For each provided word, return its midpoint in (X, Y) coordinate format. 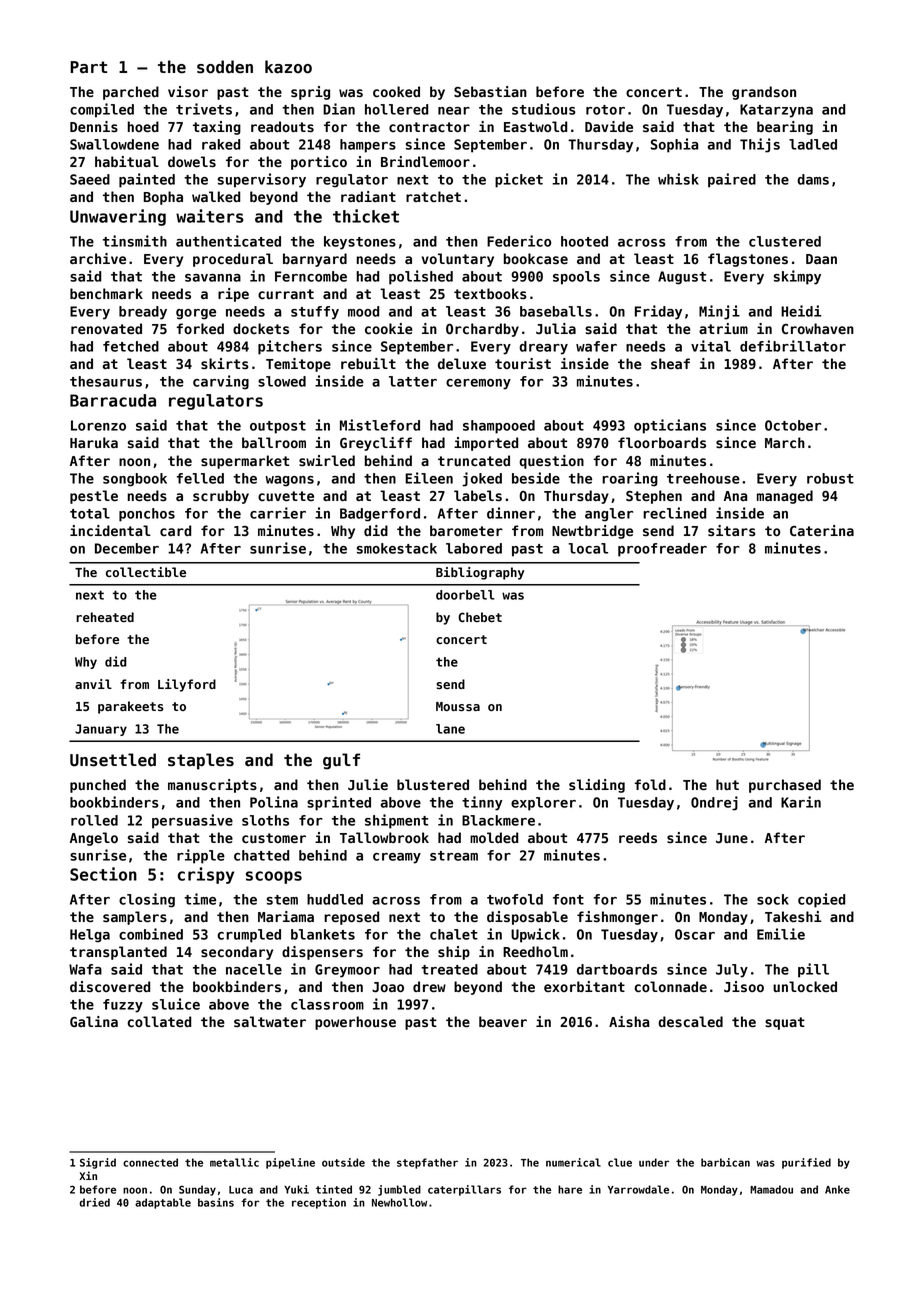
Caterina (822, 530)
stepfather (427, 1163)
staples (201, 761)
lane (450, 729)
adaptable (163, 1203)
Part (88, 67)
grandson (764, 93)
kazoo (288, 67)
